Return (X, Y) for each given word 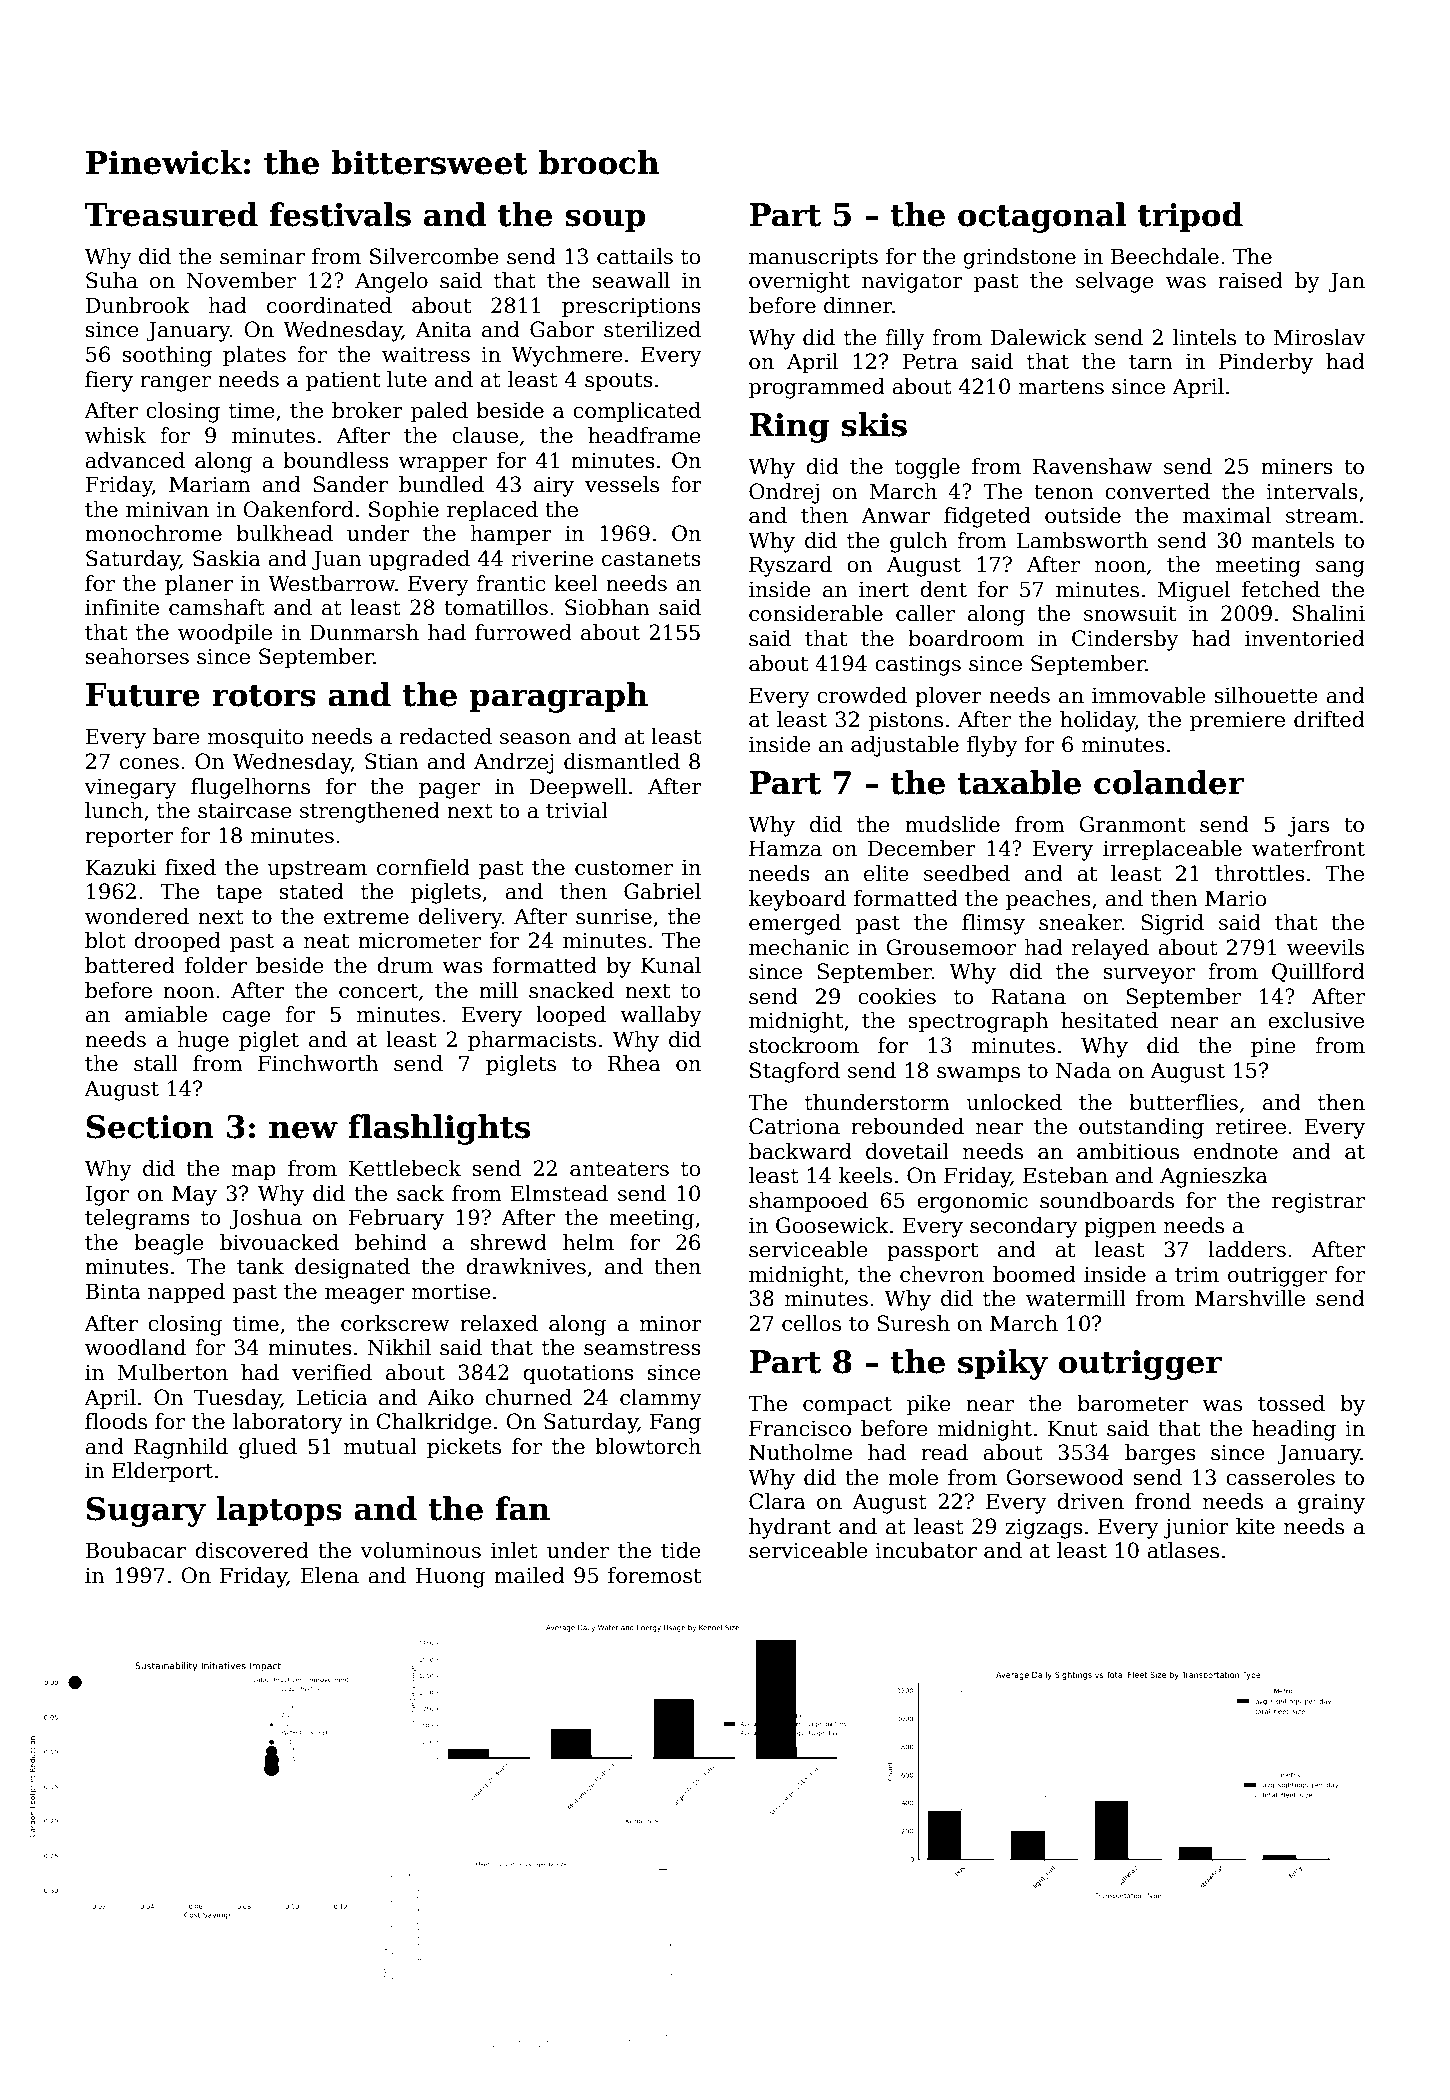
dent (943, 589)
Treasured (171, 214)
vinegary (130, 789)
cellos (811, 1323)
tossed (1291, 1403)
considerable (816, 613)
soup (605, 221)
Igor (107, 1195)
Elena (329, 1575)
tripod (1190, 217)
